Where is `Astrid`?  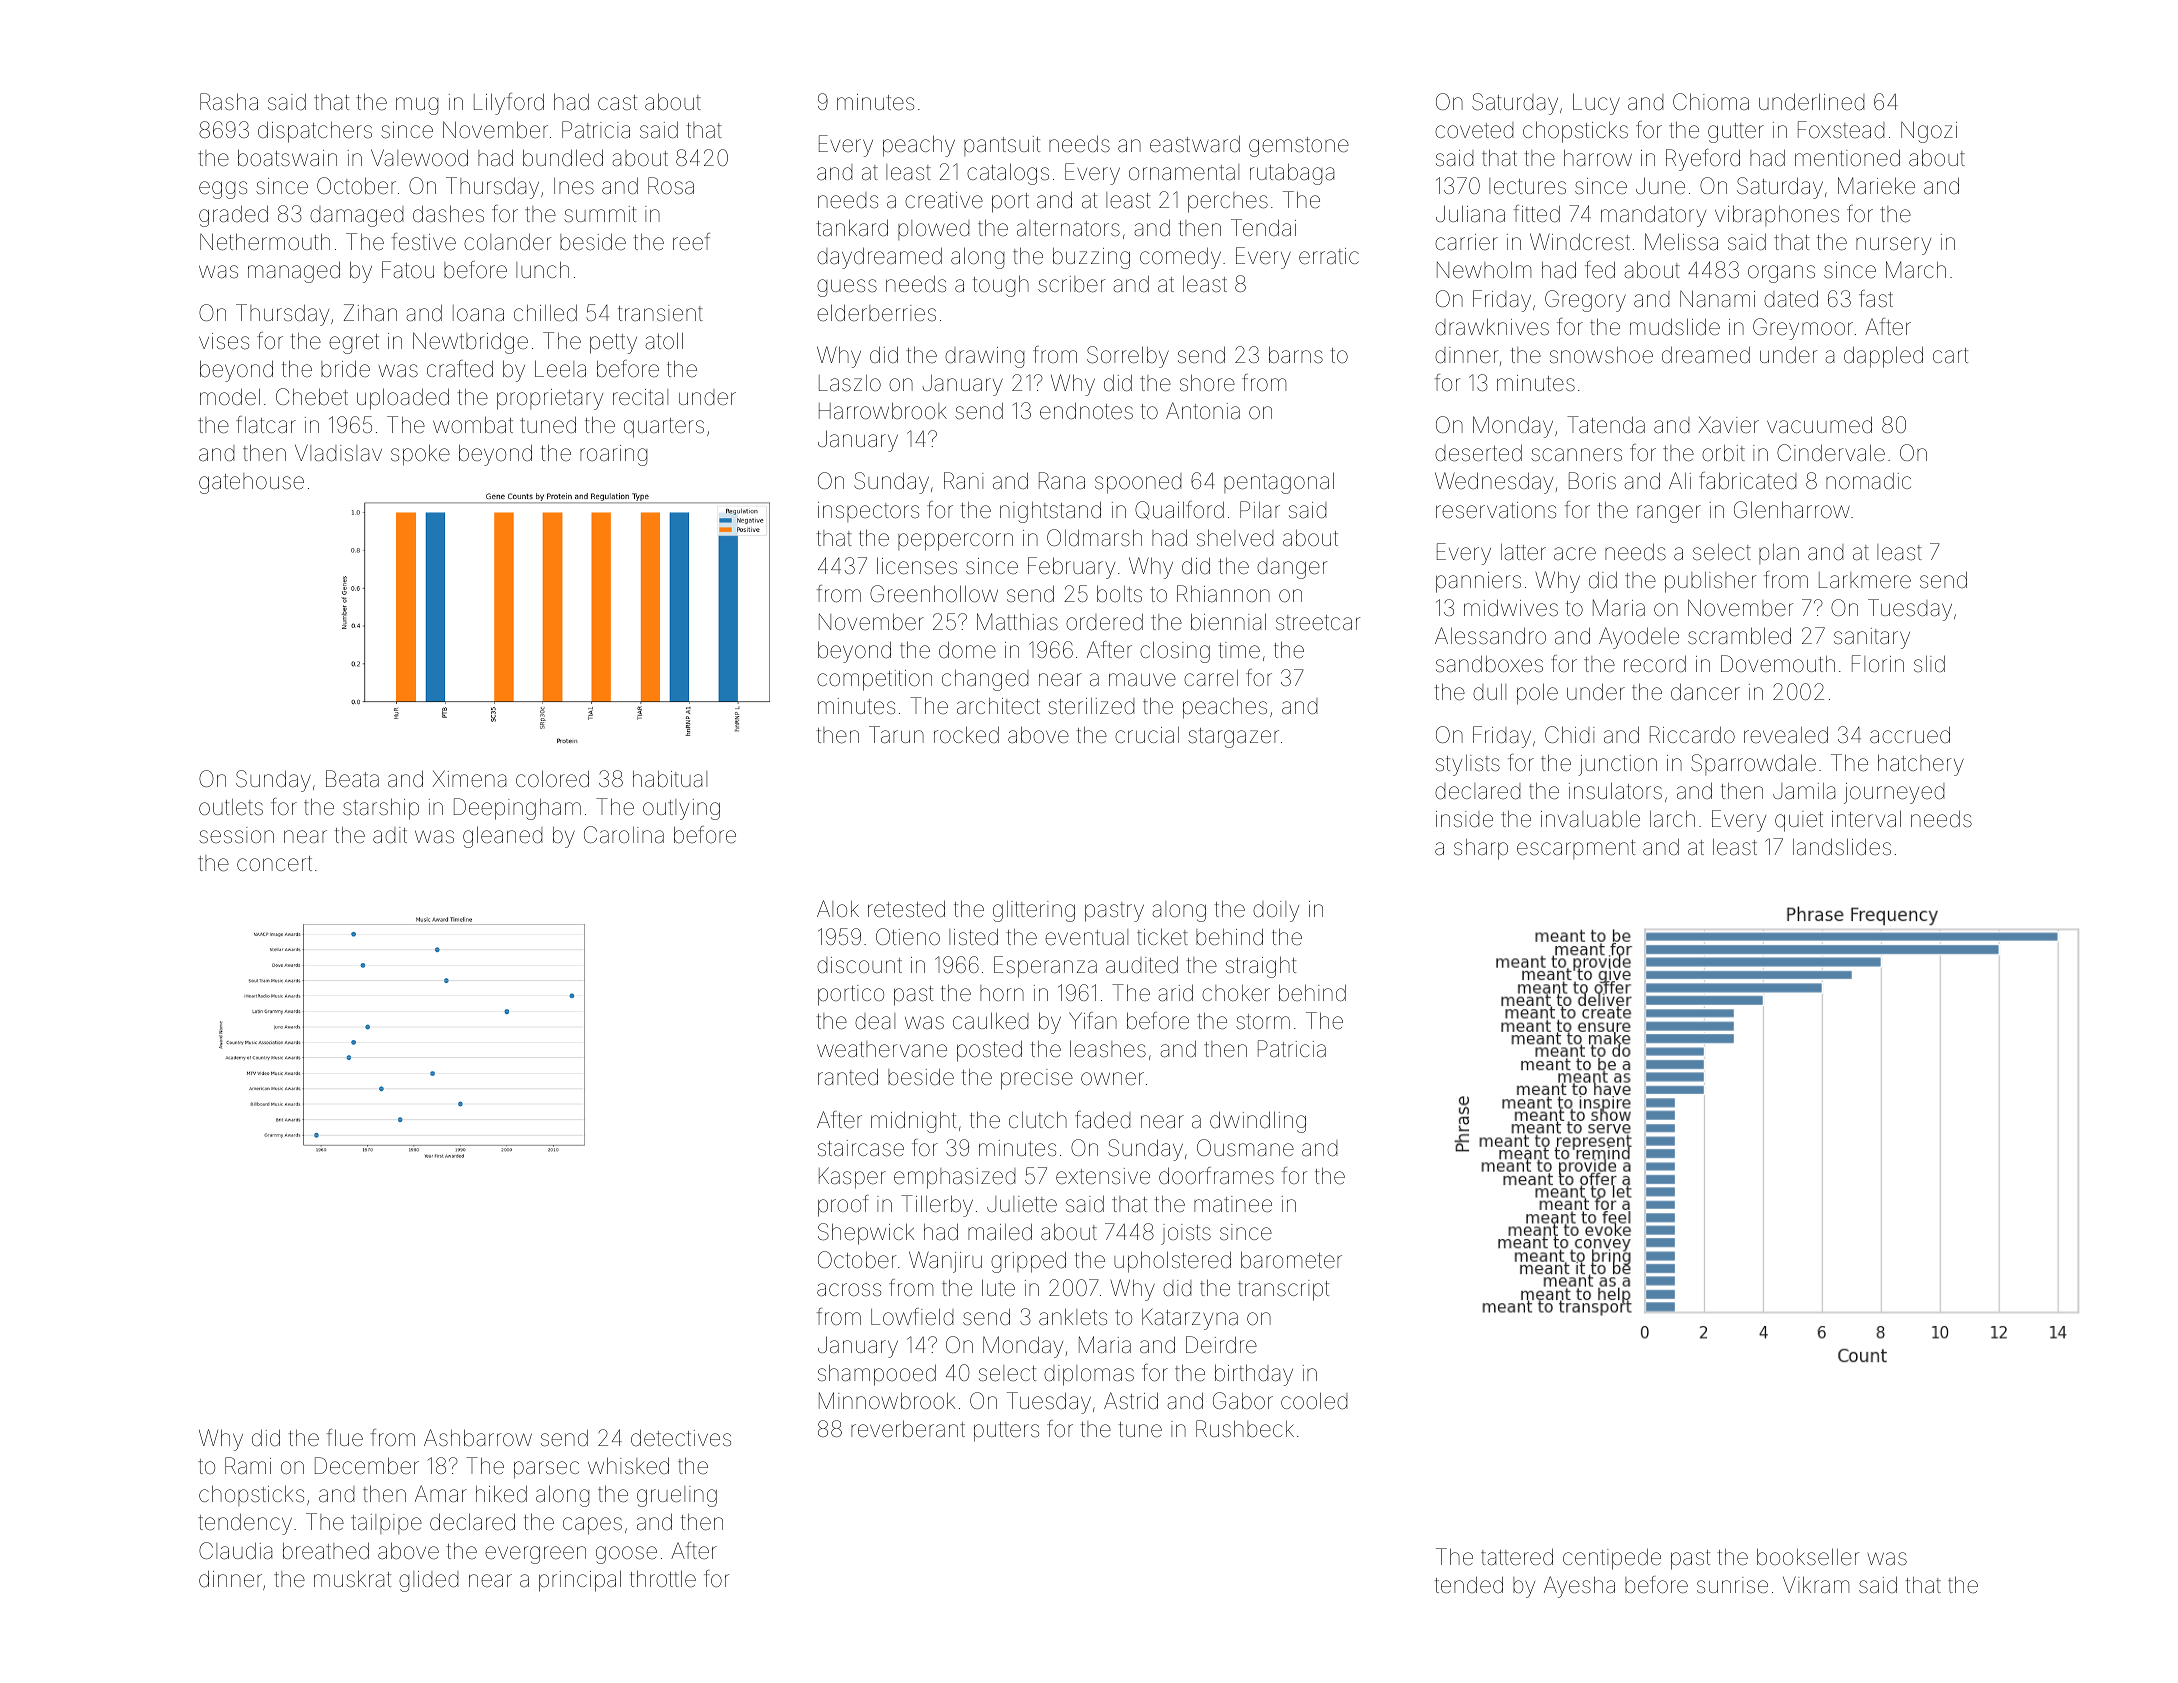
Astrid is located at coordinates (1131, 1401).
